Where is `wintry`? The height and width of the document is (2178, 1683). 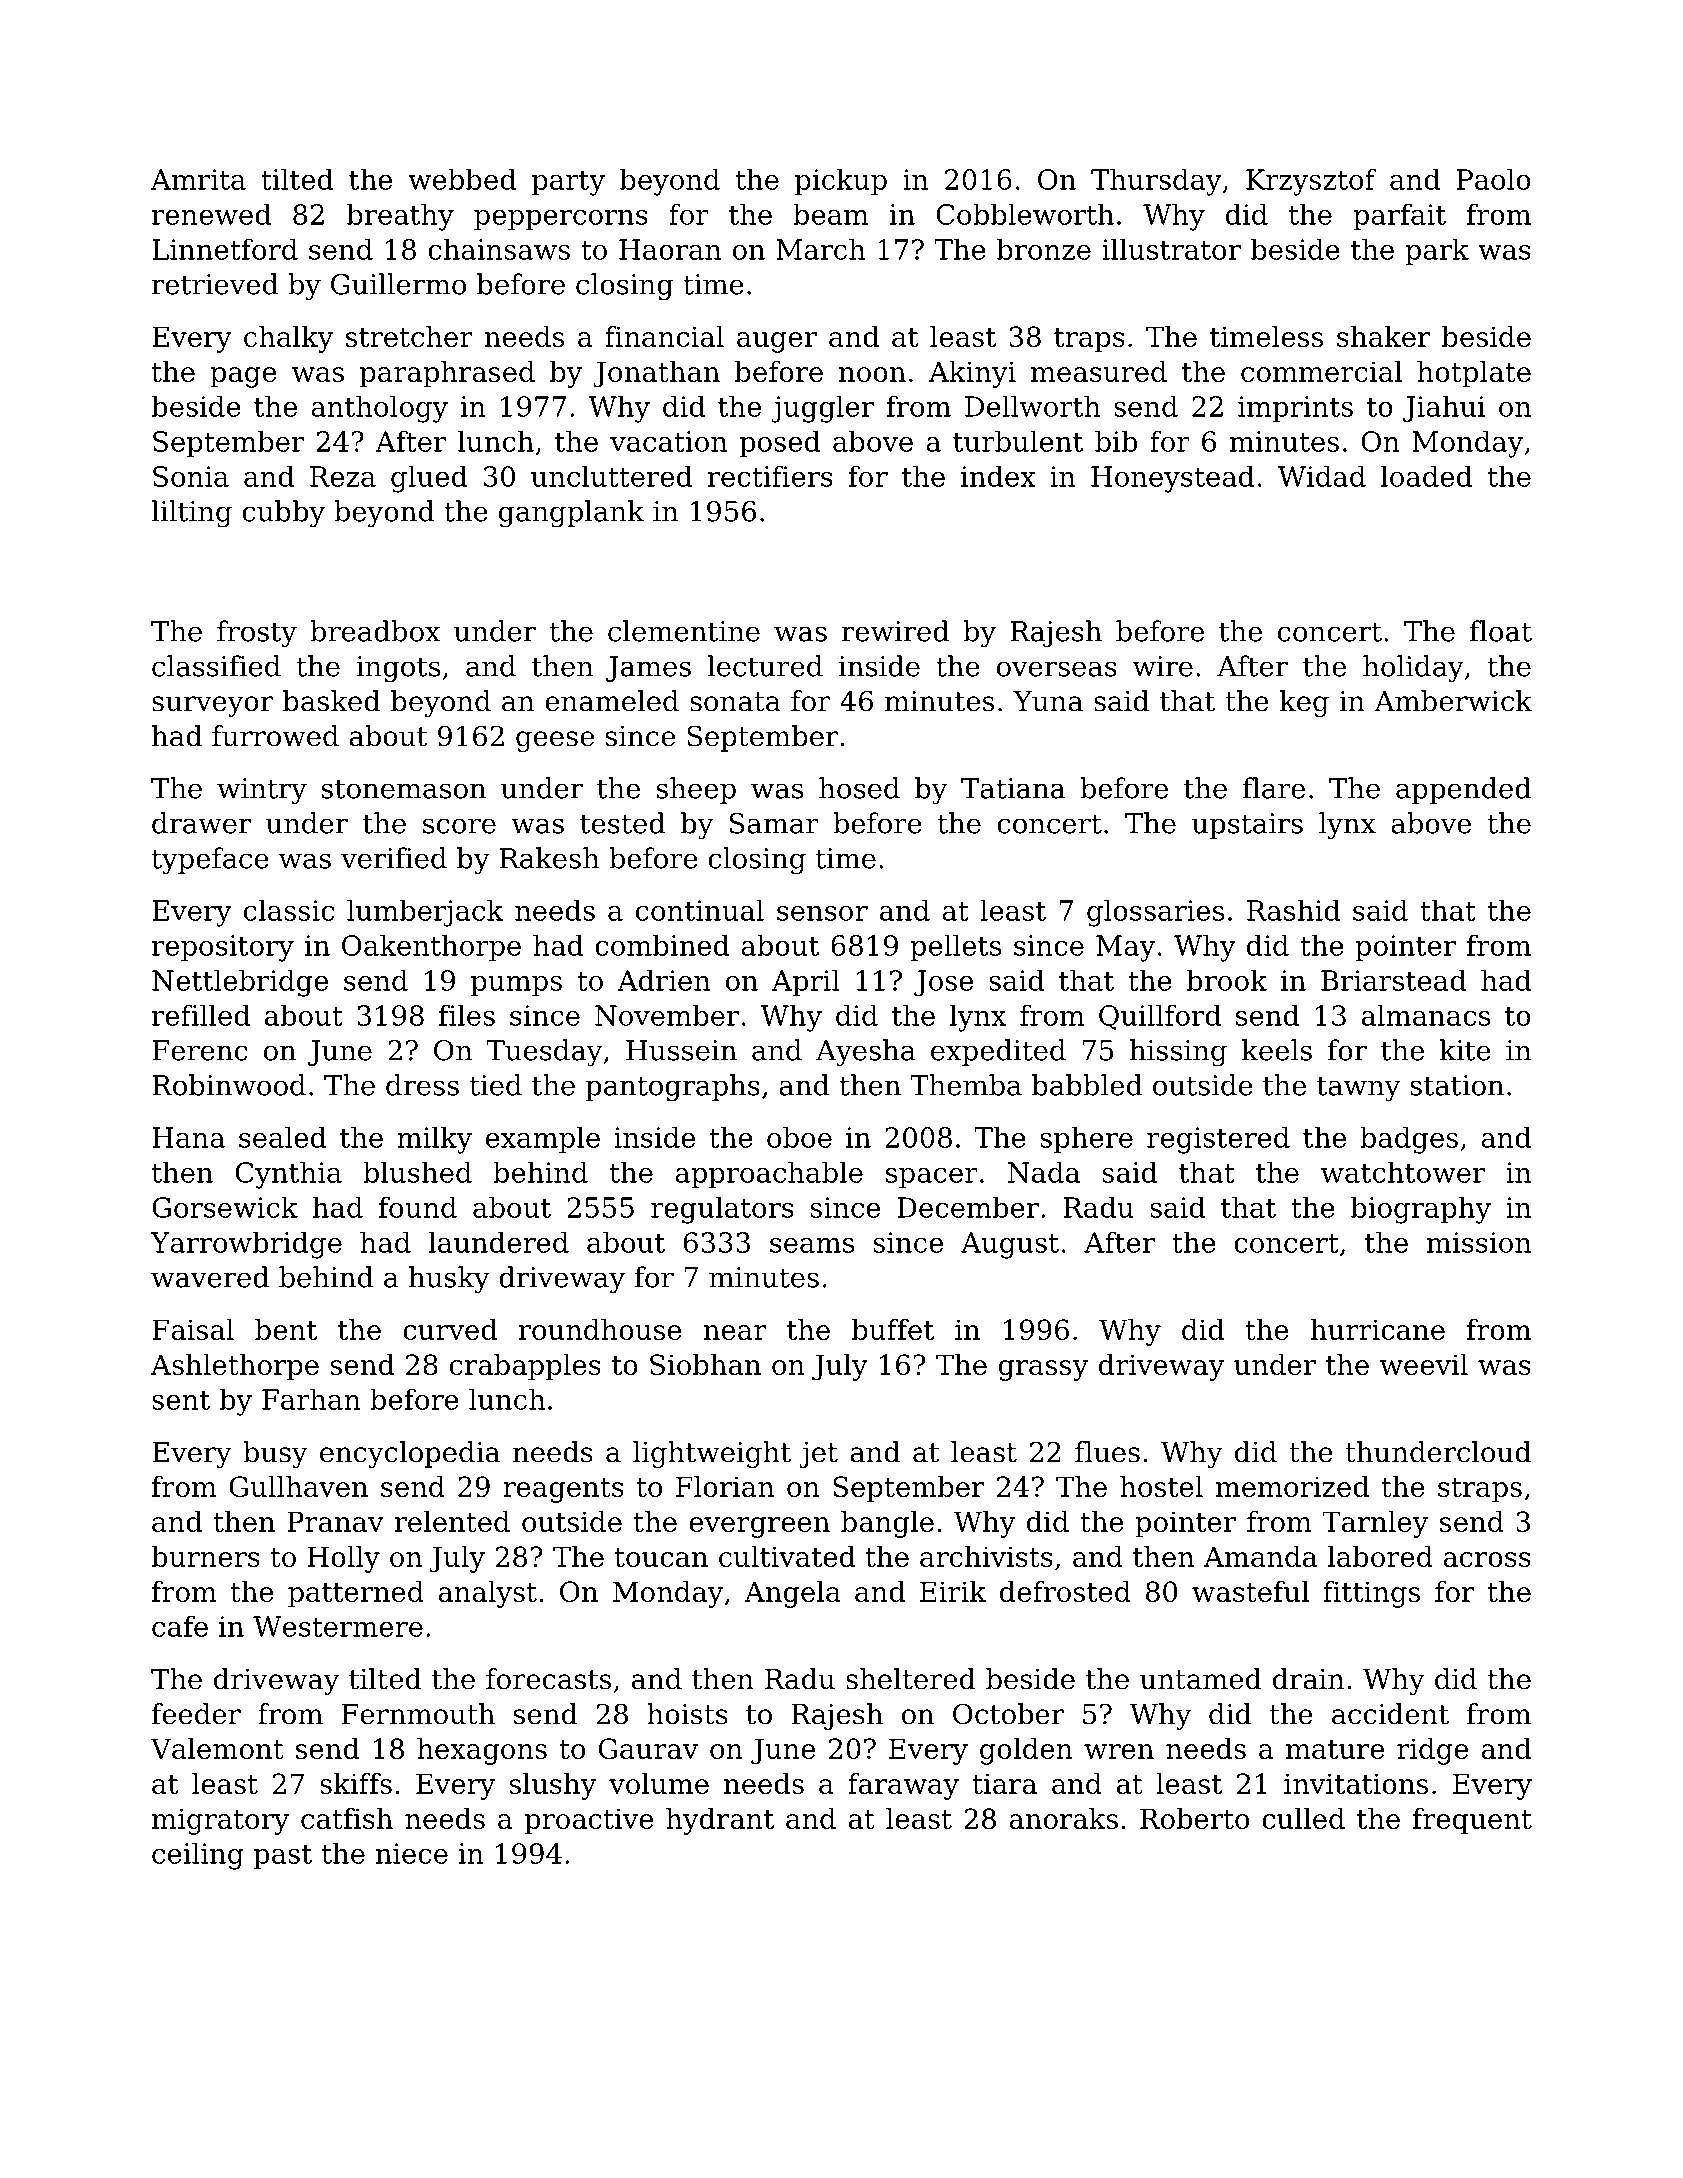 wintry is located at coordinates (262, 791).
